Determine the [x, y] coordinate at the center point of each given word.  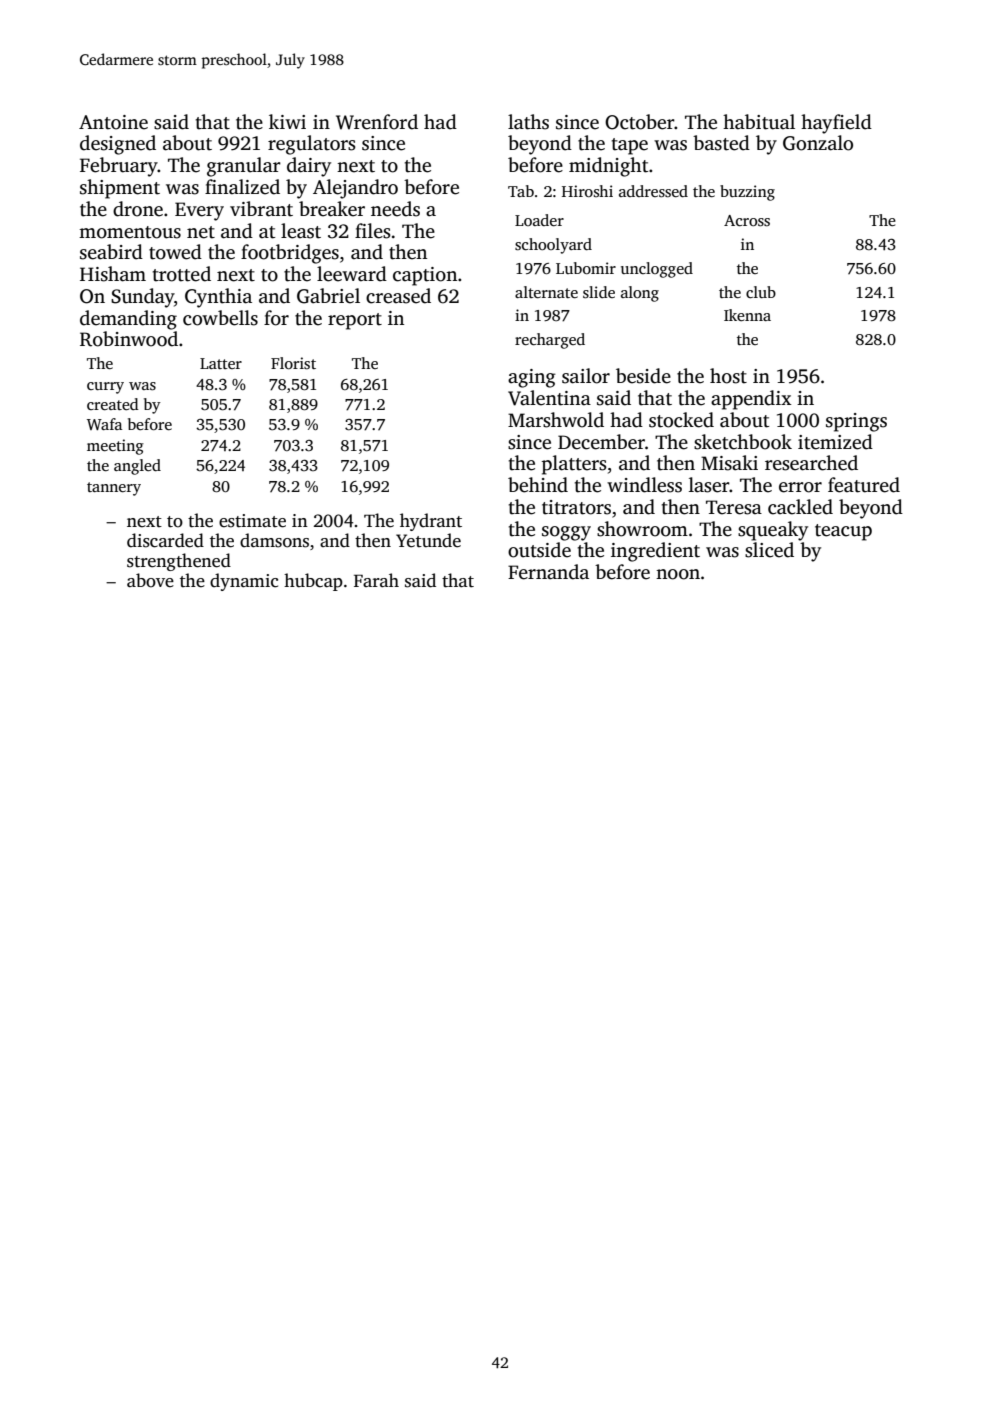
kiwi [287, 121]
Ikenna [747, 315]
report [355, 321]
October [640, 122]
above [150, 580]
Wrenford [377, 122]
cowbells [220, 318]
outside [539, 550]
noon [678, 574]
